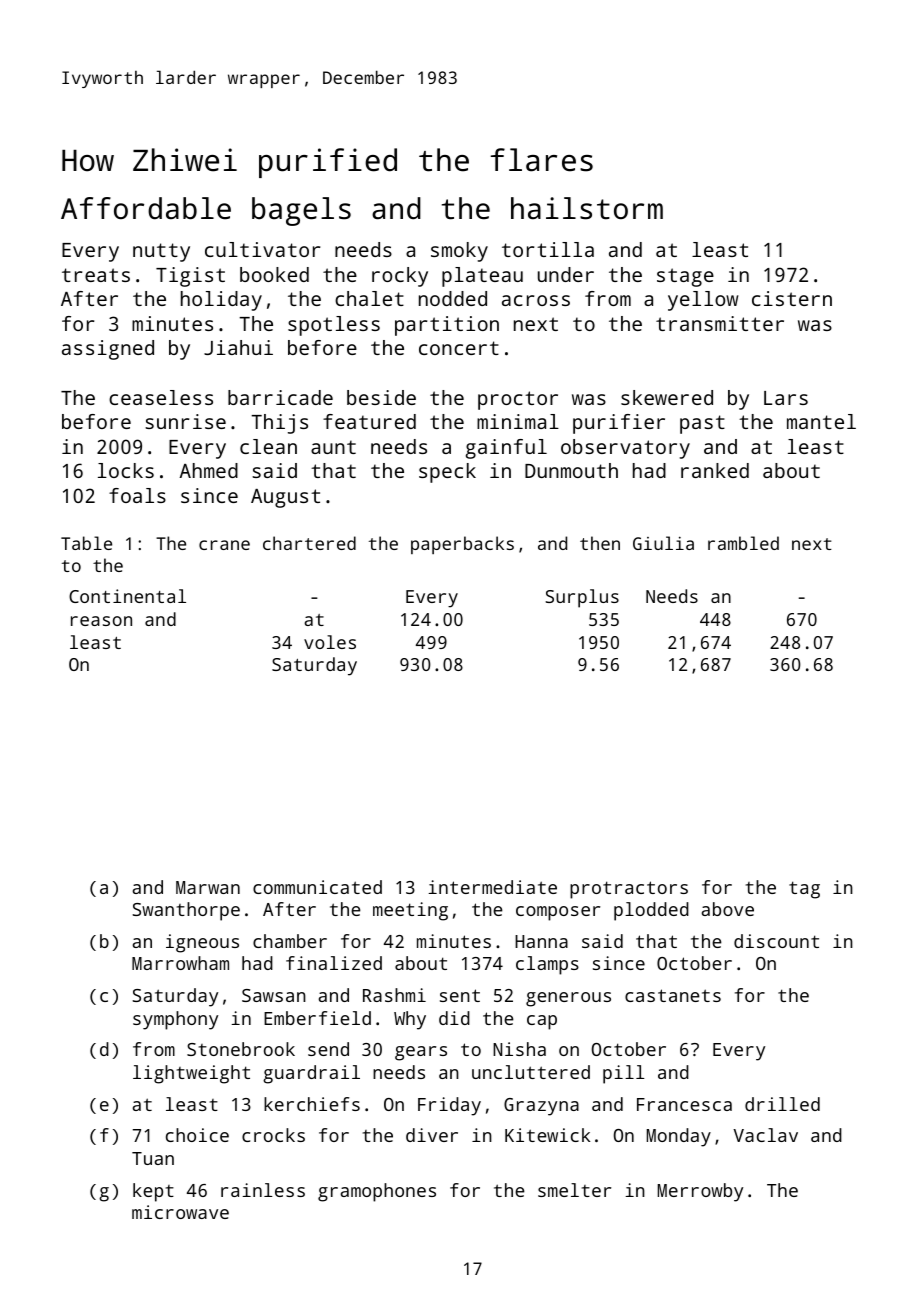 This screenshot has height=1311, width=924. What do you see at coordinates (462, 545) in the screenshot?
I see `paperbacks` at bounding box center [462, 545].
